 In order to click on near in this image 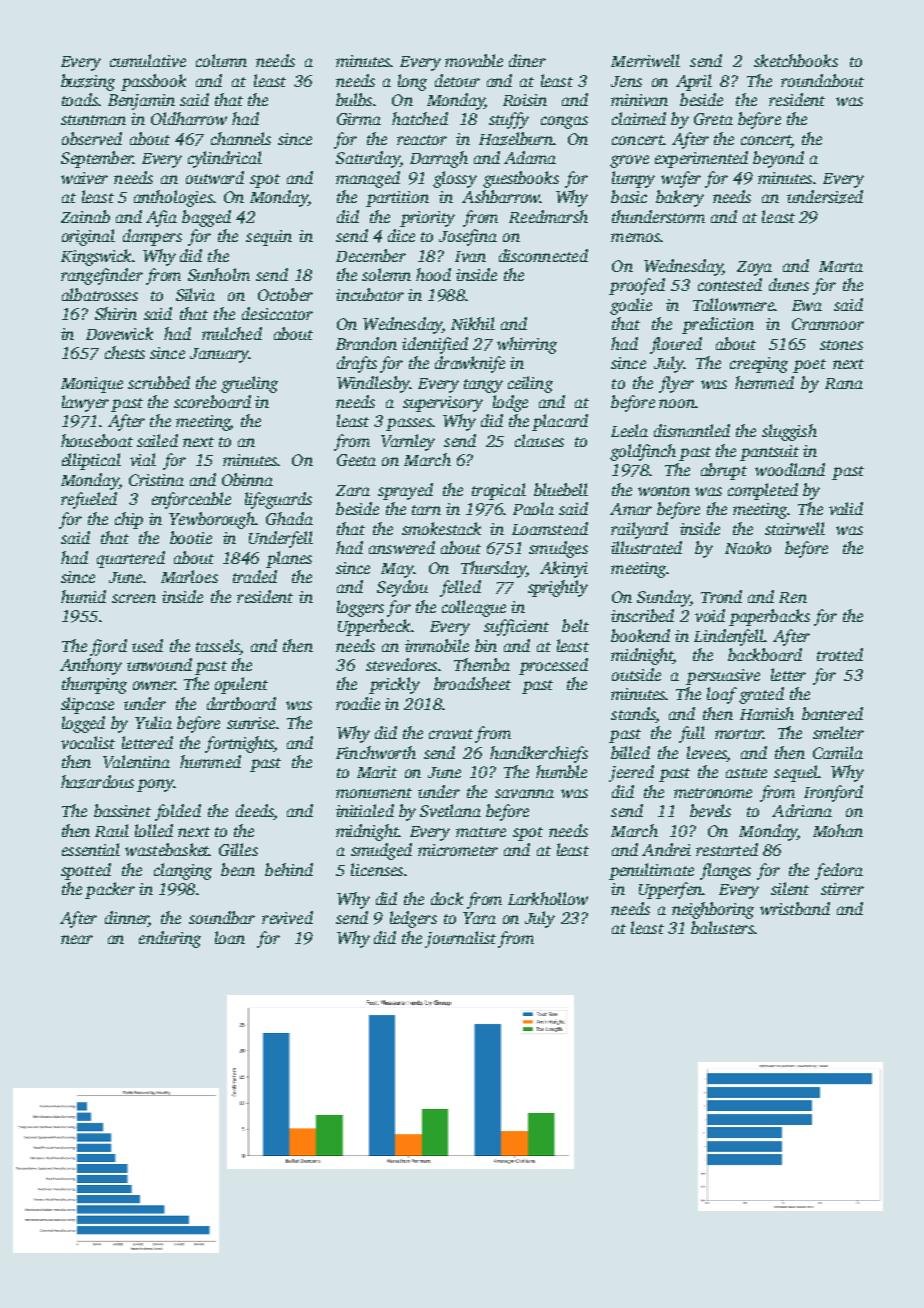, I will do `click(77, 939)`.
